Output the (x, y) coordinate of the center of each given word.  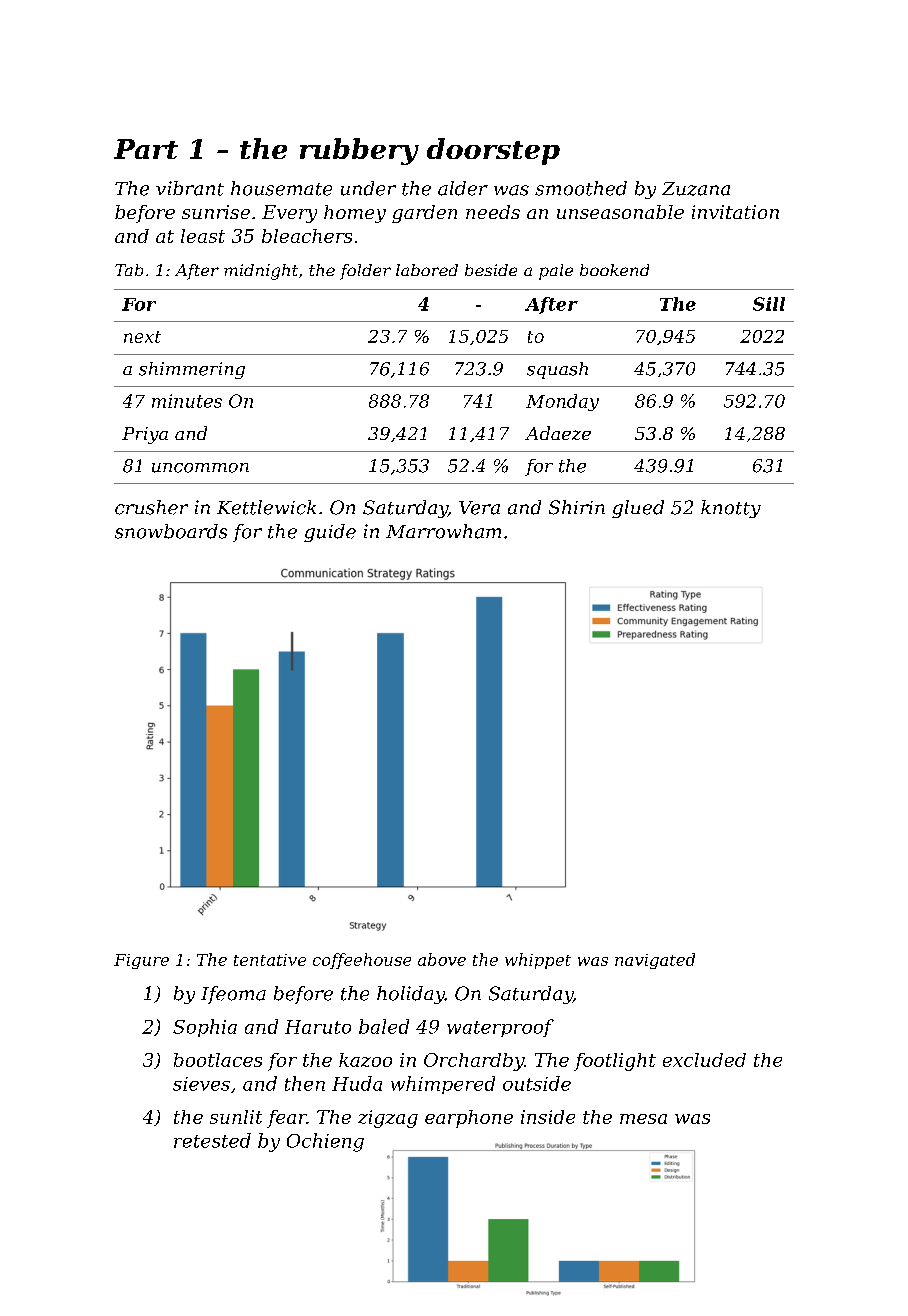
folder (365, 272)
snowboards (171, 531)
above (442, 959)
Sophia (205, 1028)
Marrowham (443, 531)
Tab (129, 270)
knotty (731, 509)
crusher (151, 507)
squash (557, 370)
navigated (655, 961)
